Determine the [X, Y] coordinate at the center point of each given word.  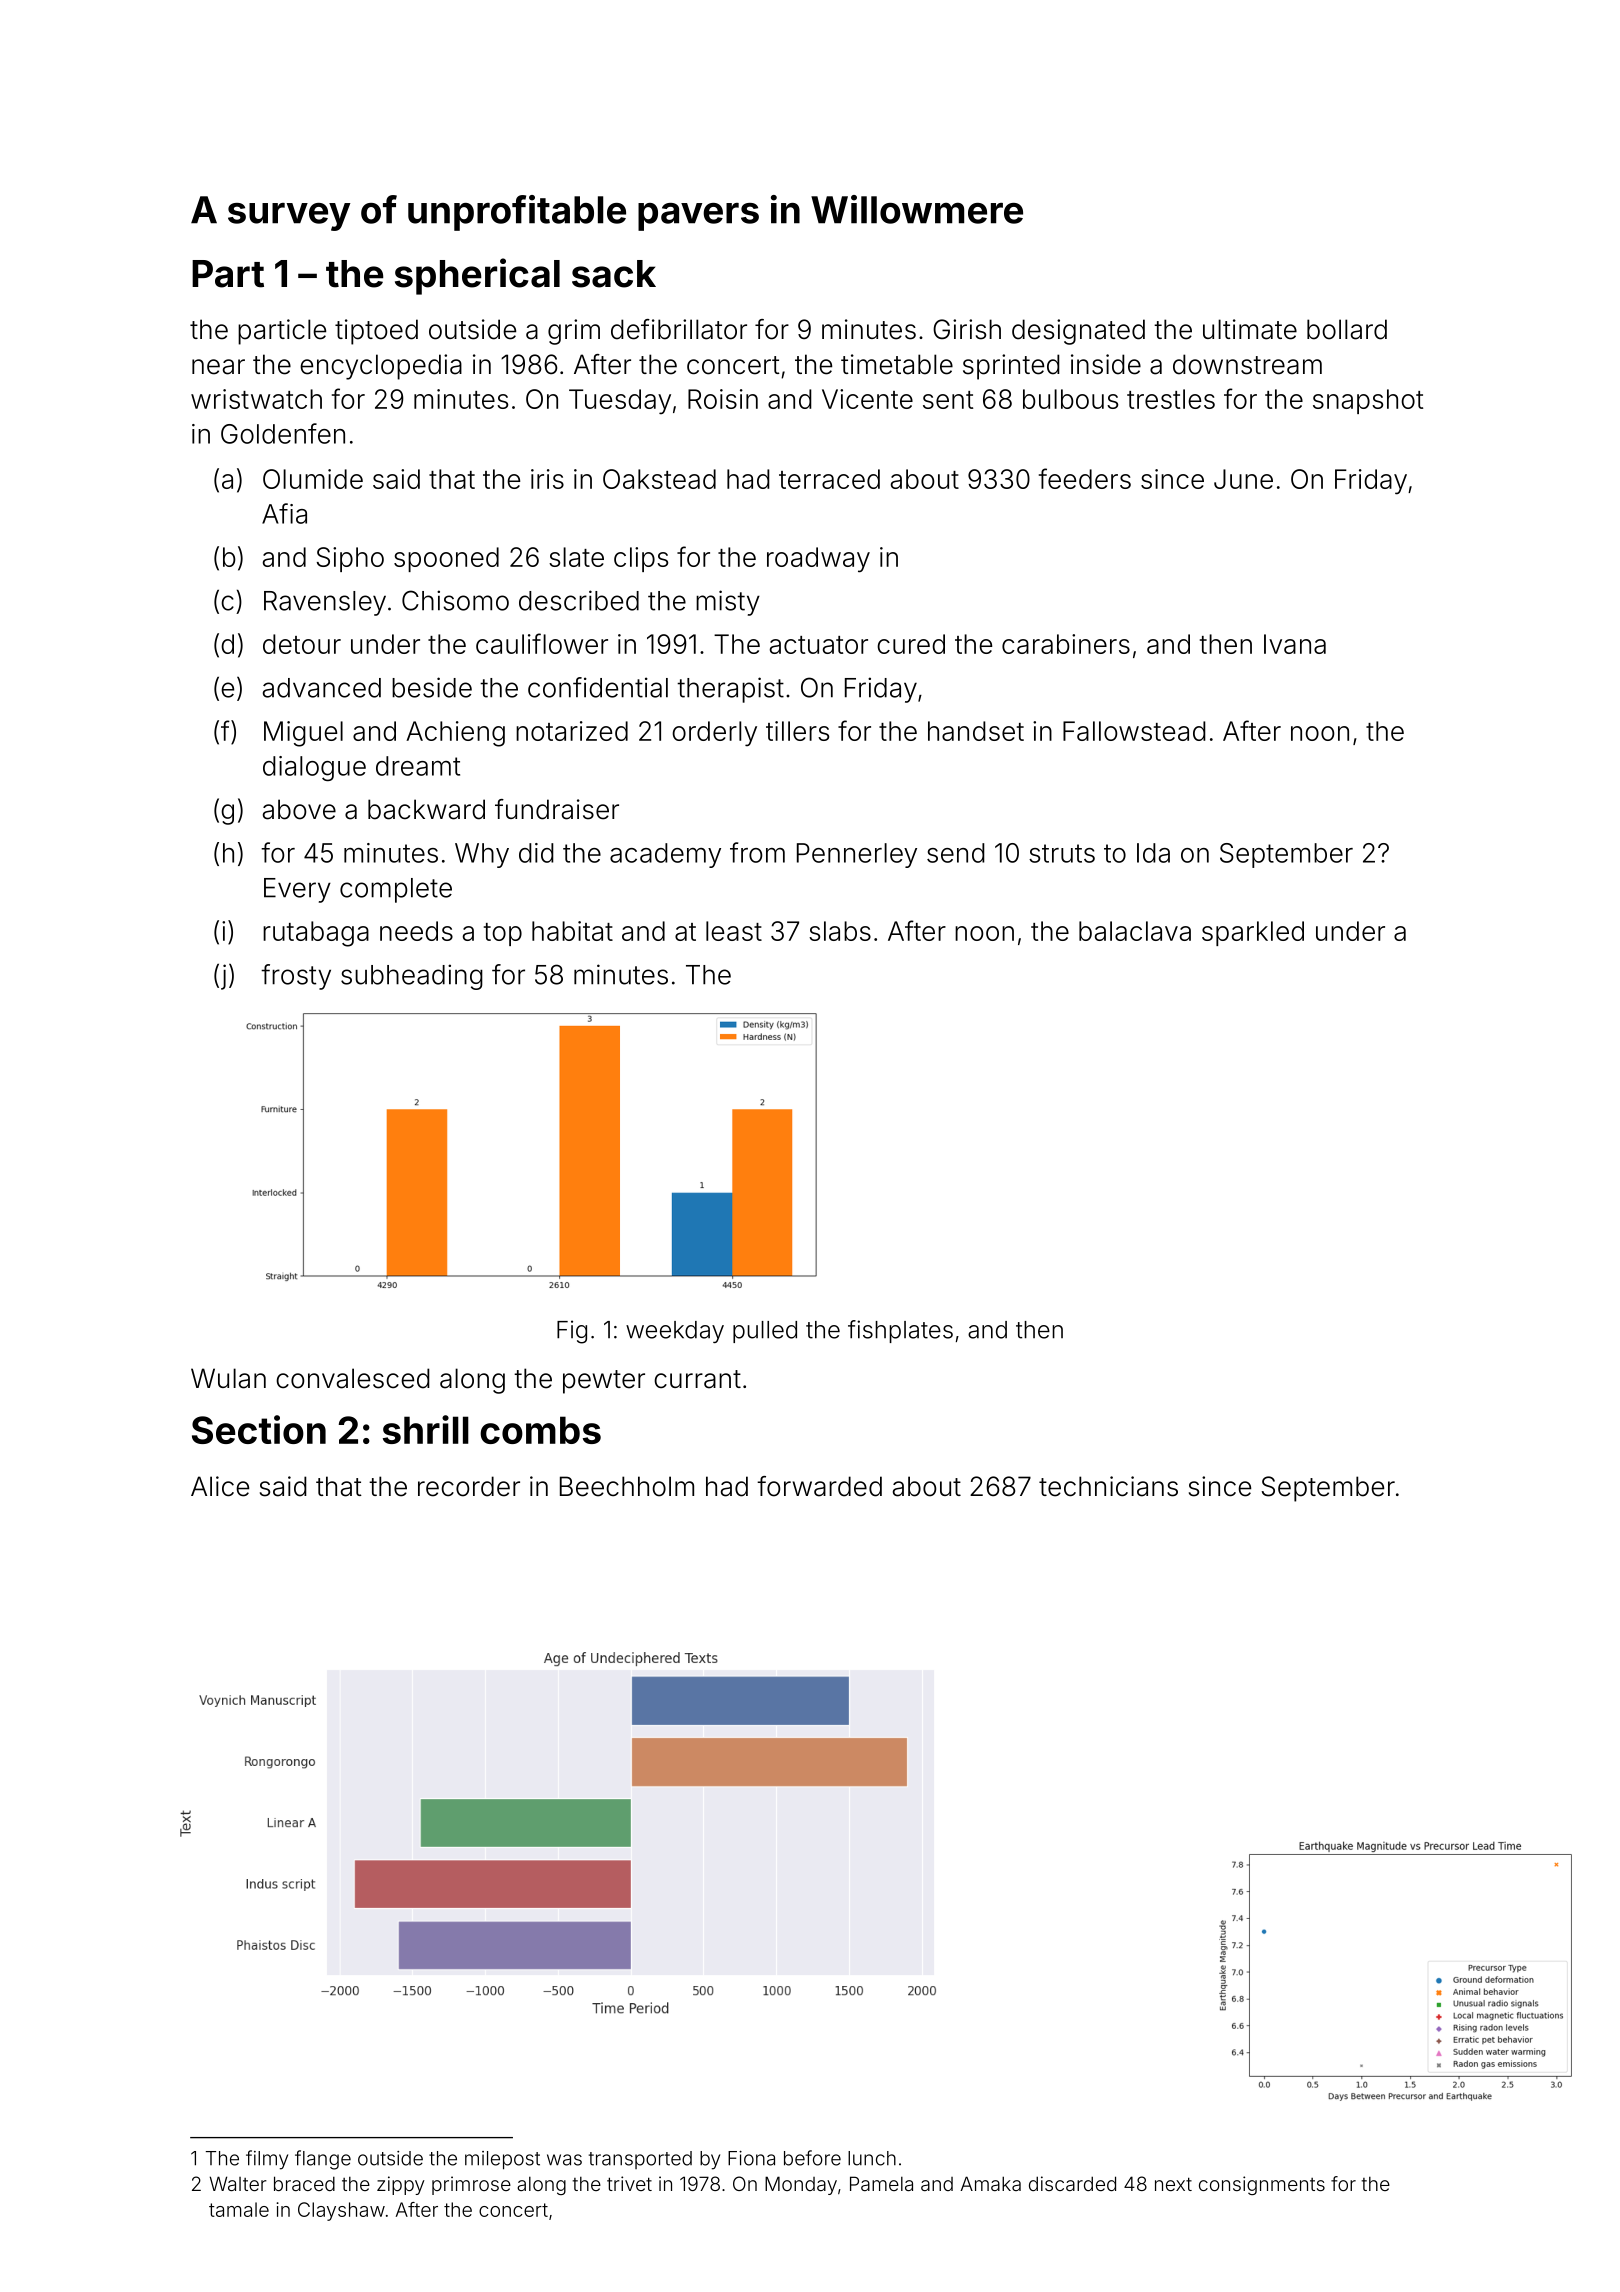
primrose [471, 2185]
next [1173, 2184]
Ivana [1295, 644]
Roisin [723, 399]
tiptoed [376, 332]
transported [640, 2160]
